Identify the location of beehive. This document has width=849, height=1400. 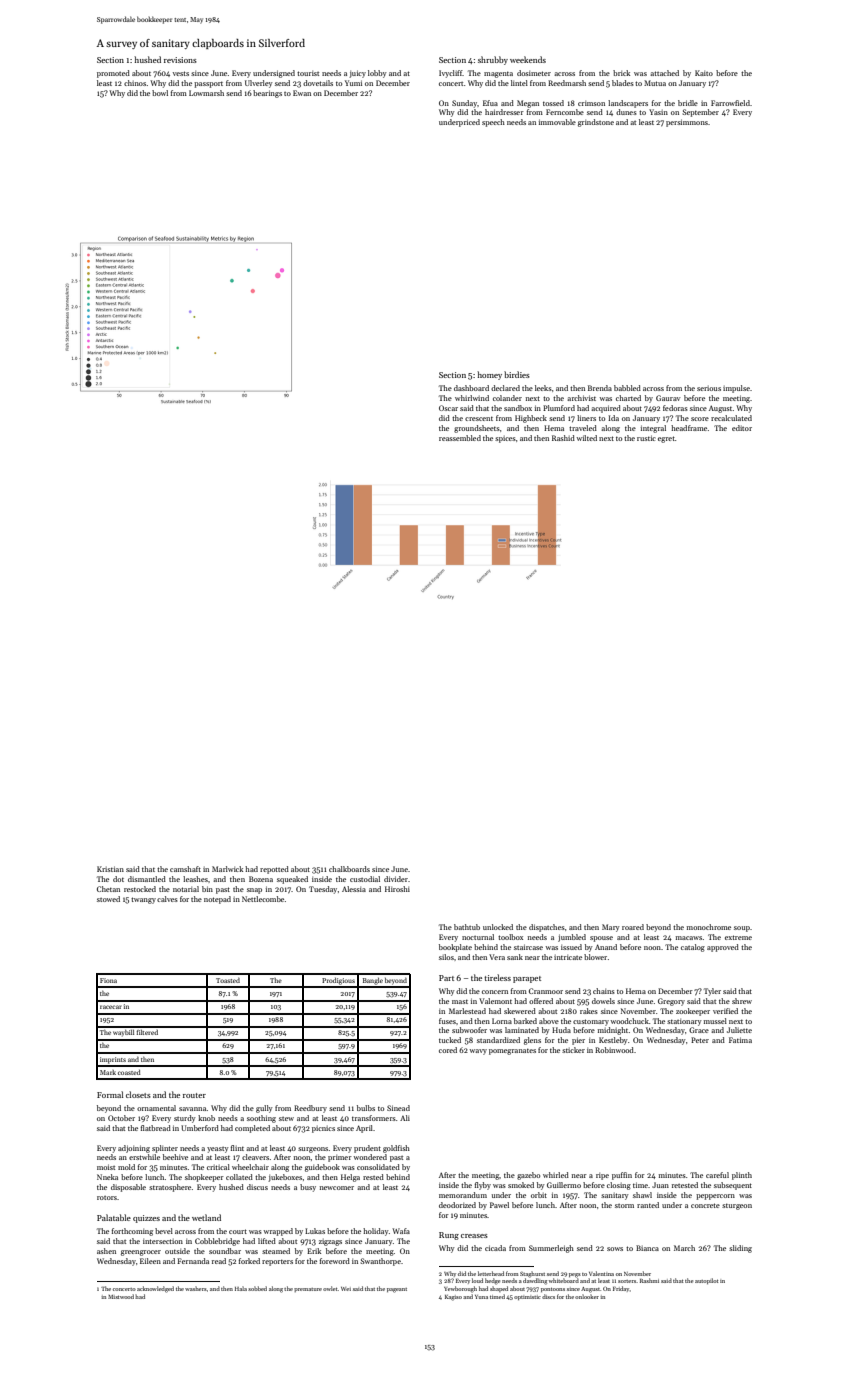
(175, 1157).
